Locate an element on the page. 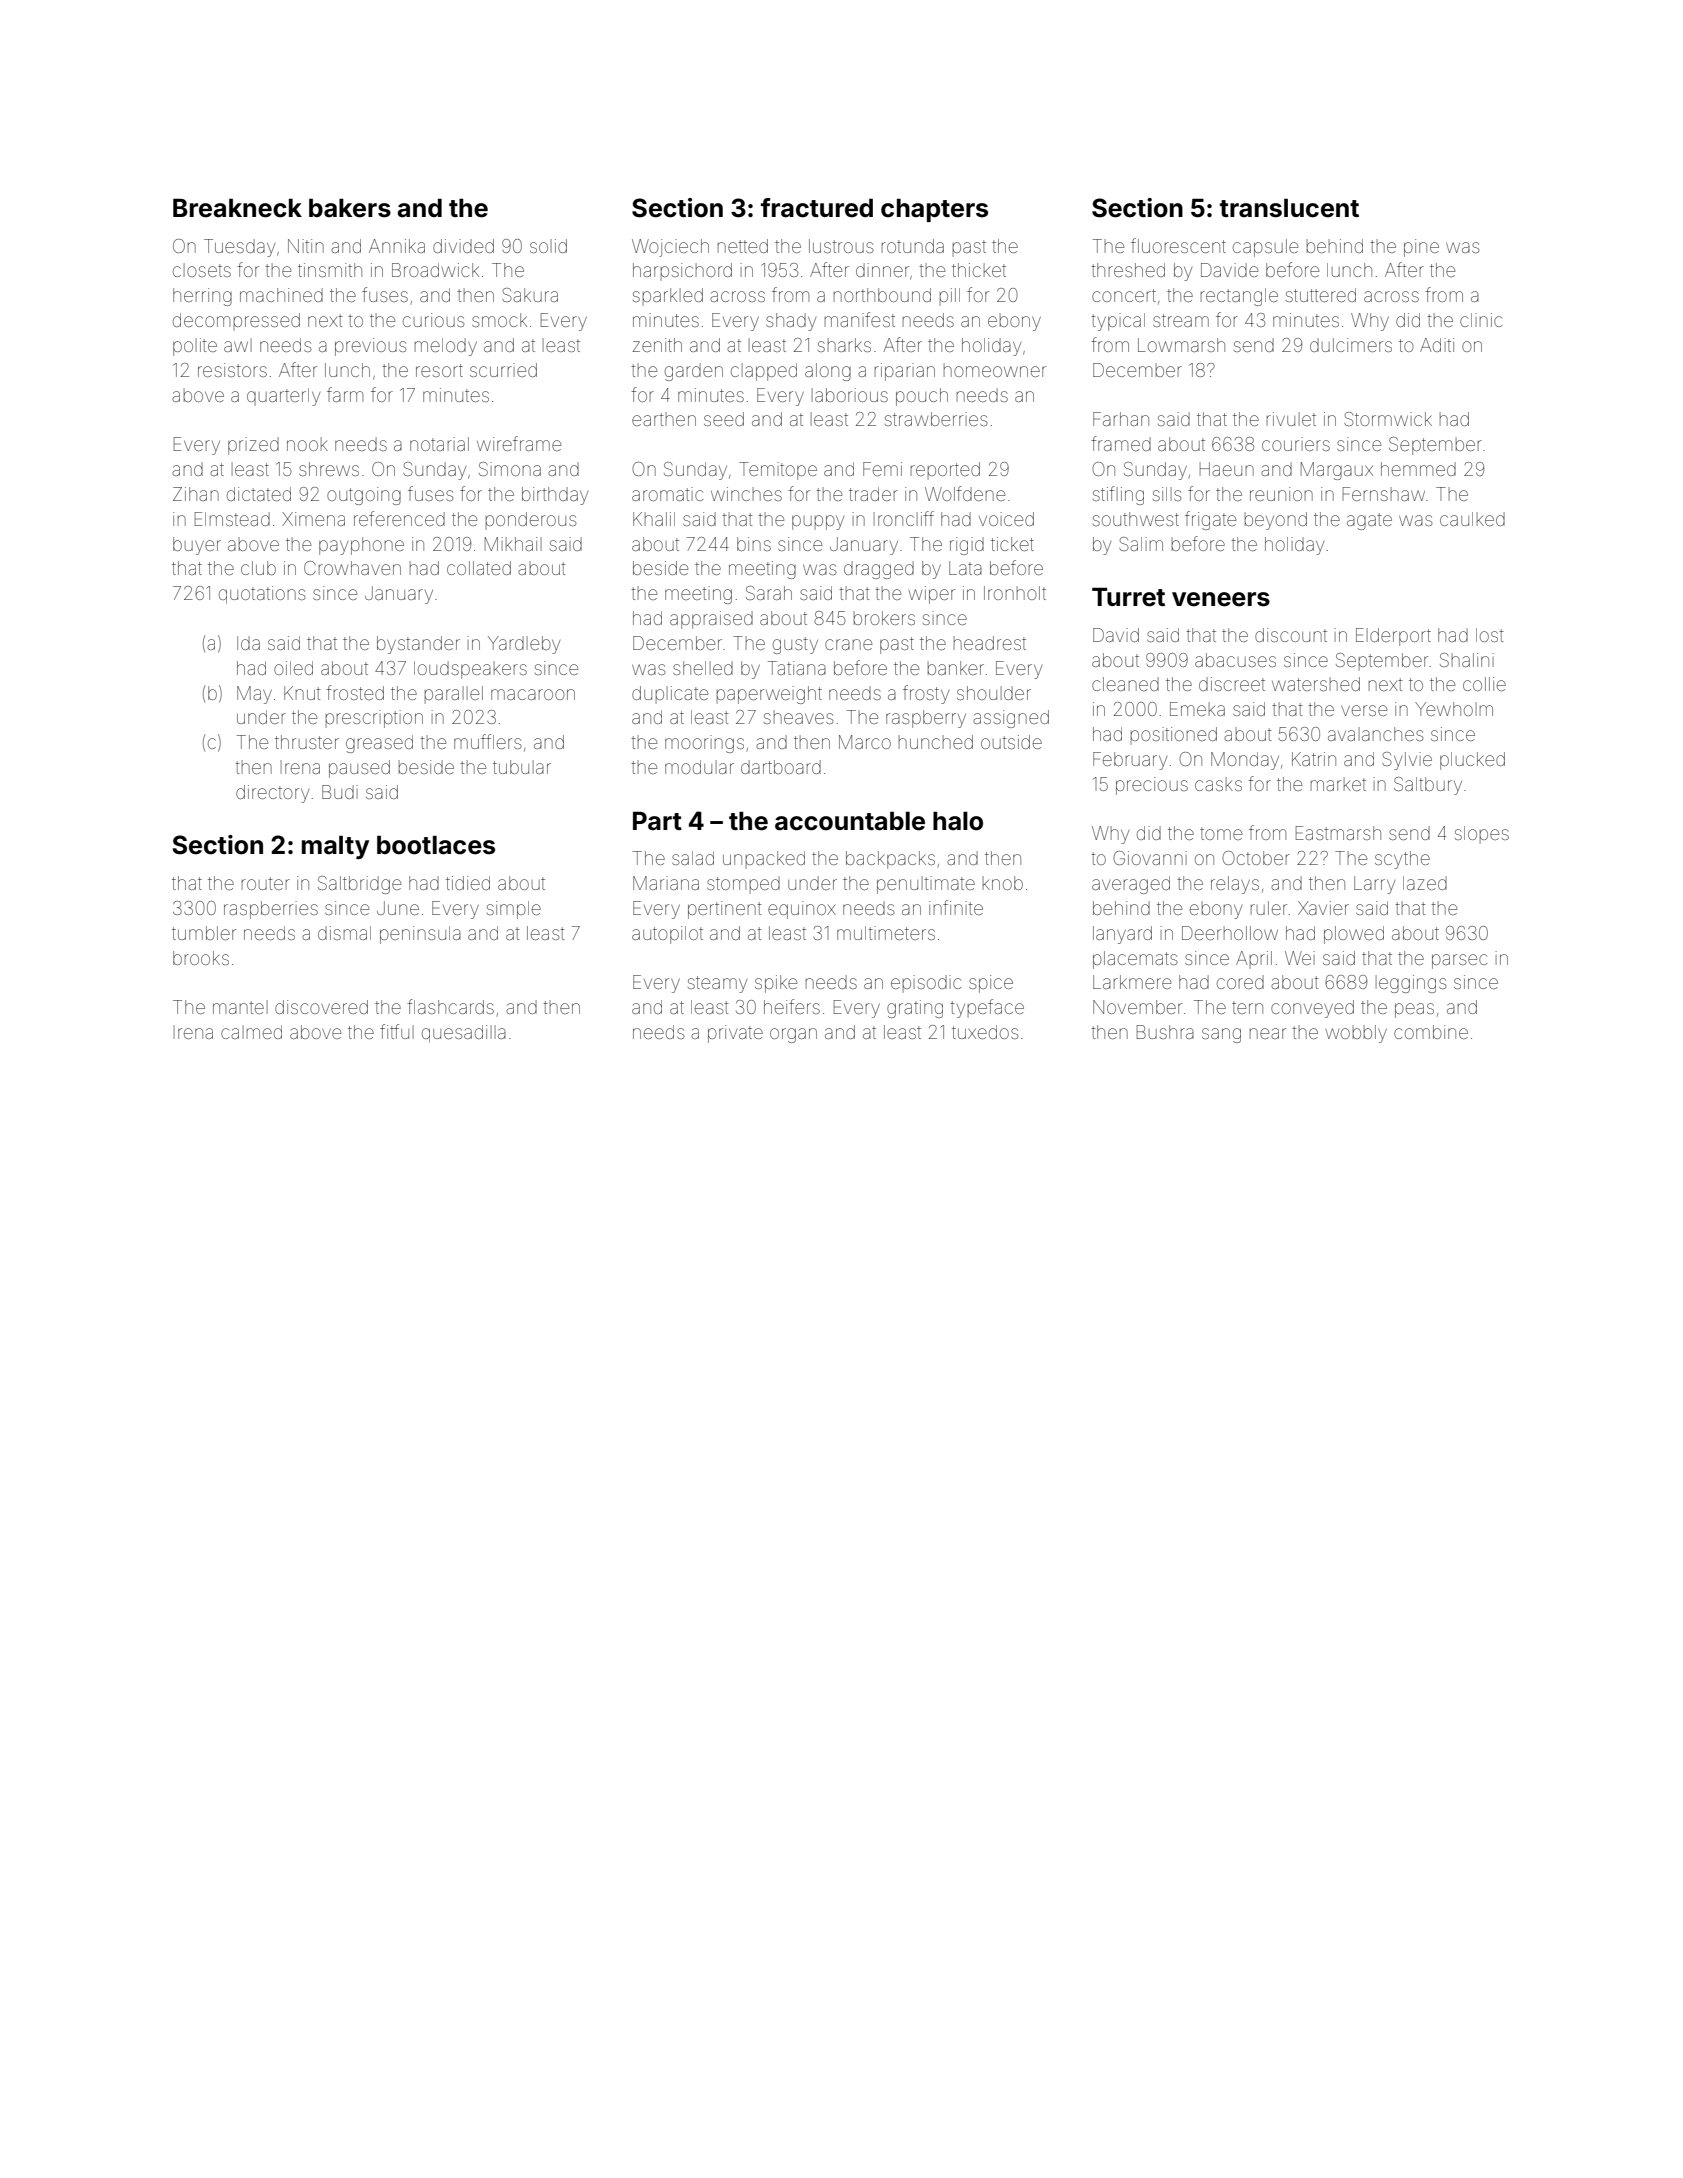 The image size is (1683, 2178). pouch is located at coordinates (922, 397).
